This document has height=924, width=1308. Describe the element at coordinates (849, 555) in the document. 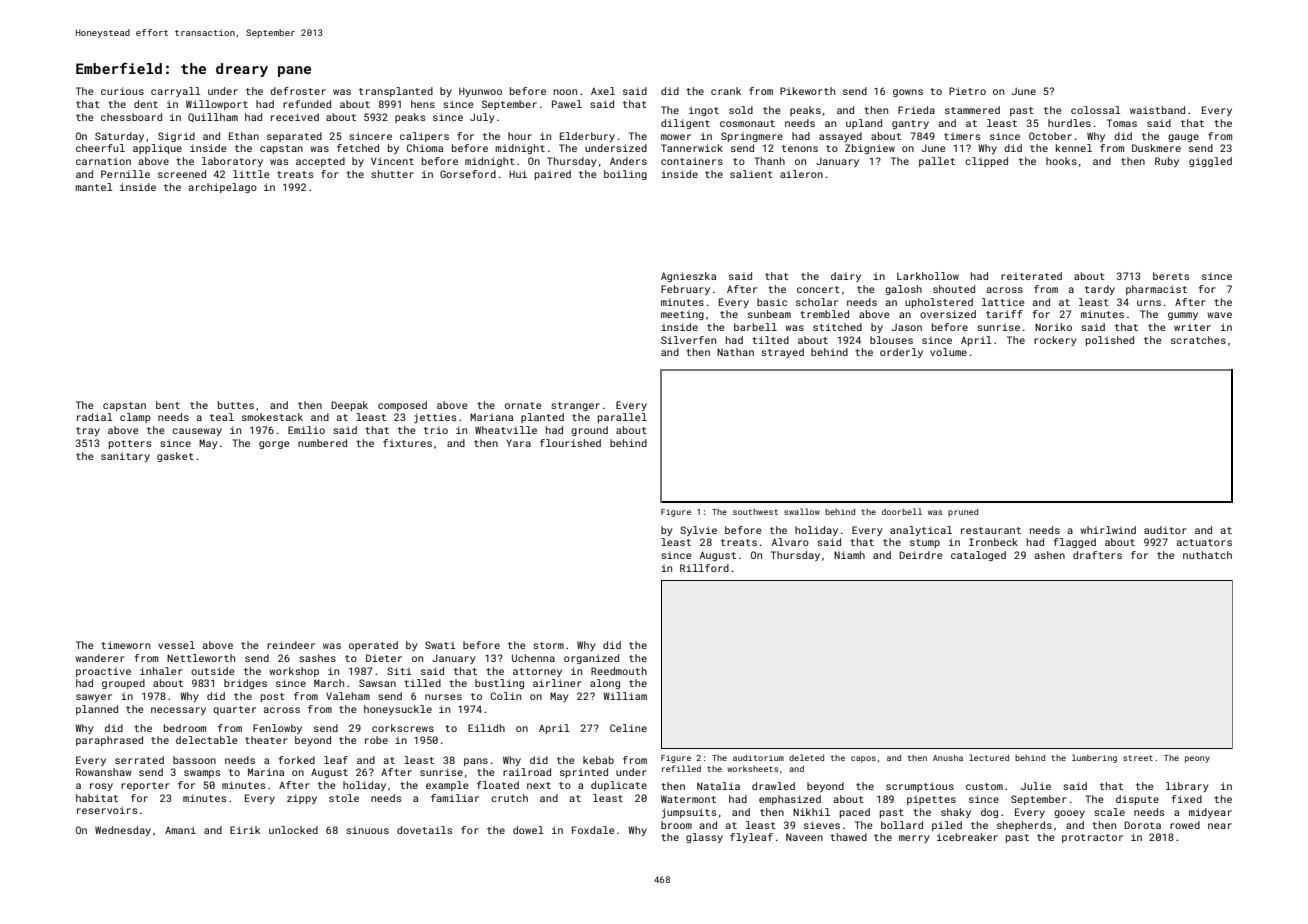

I see `Niamh` at that location.
